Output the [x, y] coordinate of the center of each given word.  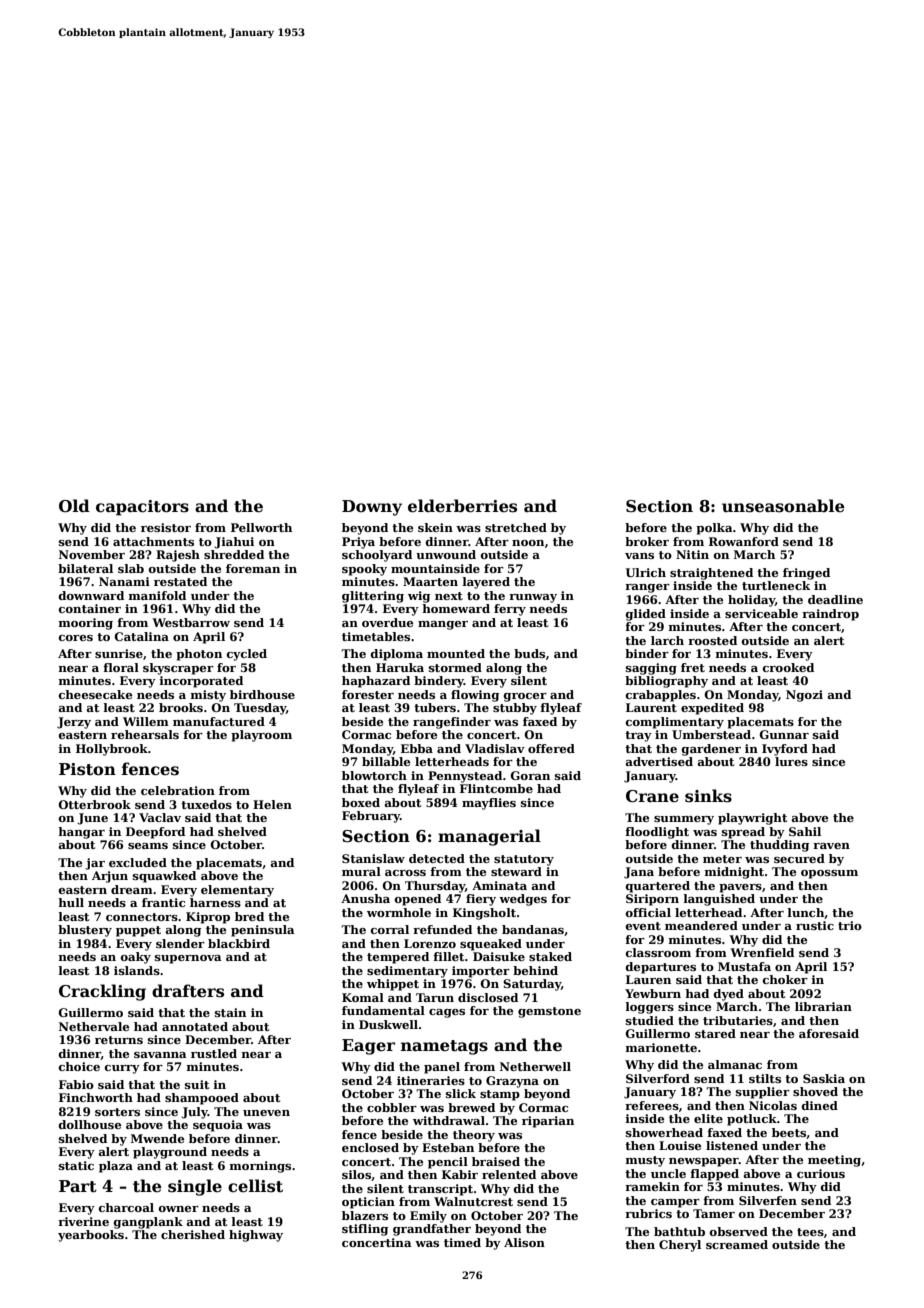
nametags [444, 1047]
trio [850, 925]
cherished [193, 1234]
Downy [372, 508]
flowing [475, 696]
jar [95, 864]
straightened [711, 574]
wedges [523, 900]
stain [230, 1012]
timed [462, 1242]
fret [693, 667]
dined [820, 1105]
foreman [253, 568]
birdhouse [262, 694]
